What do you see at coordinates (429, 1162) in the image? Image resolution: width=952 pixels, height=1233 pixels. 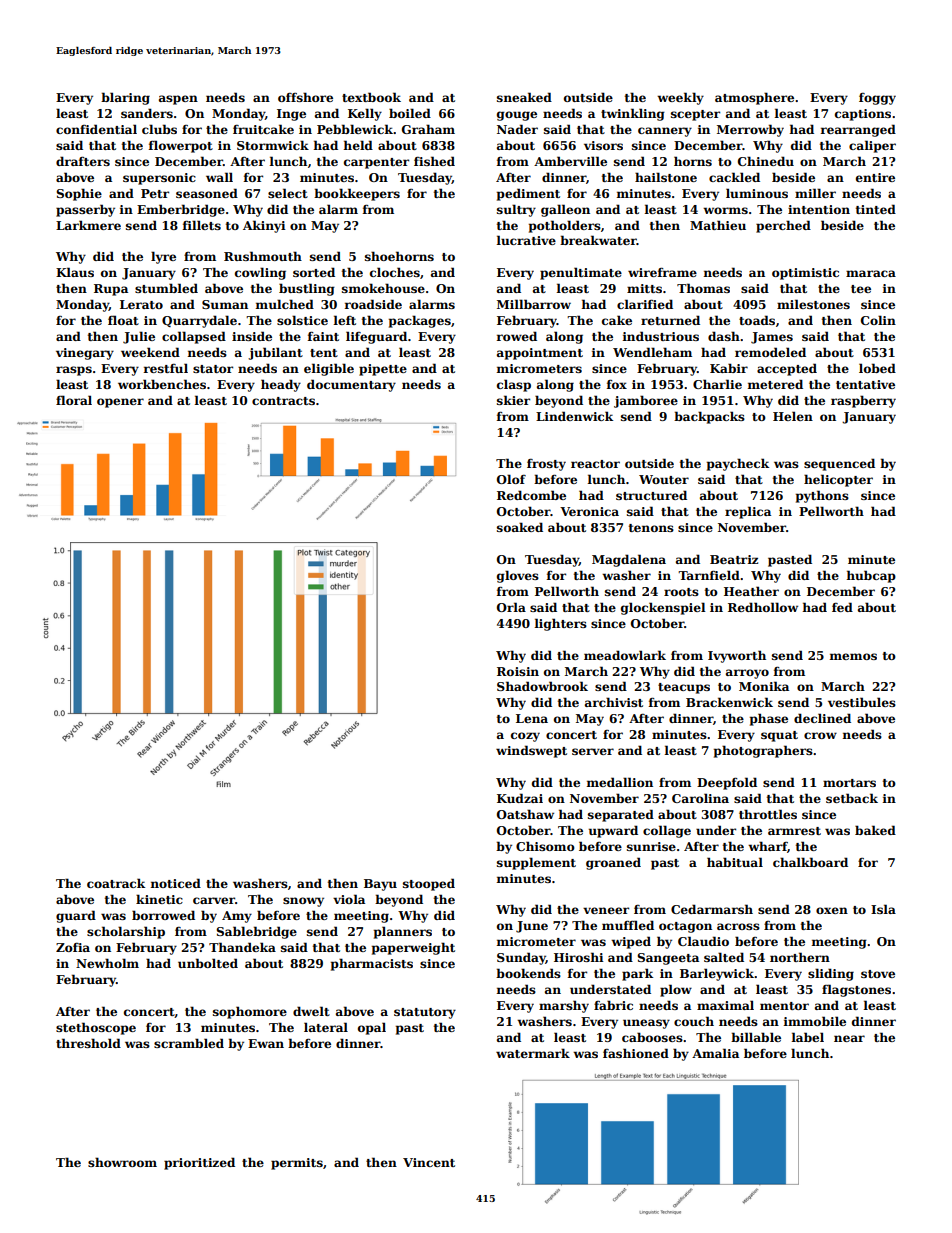 I see `Vincent` at bounding box center [429, 1162].
